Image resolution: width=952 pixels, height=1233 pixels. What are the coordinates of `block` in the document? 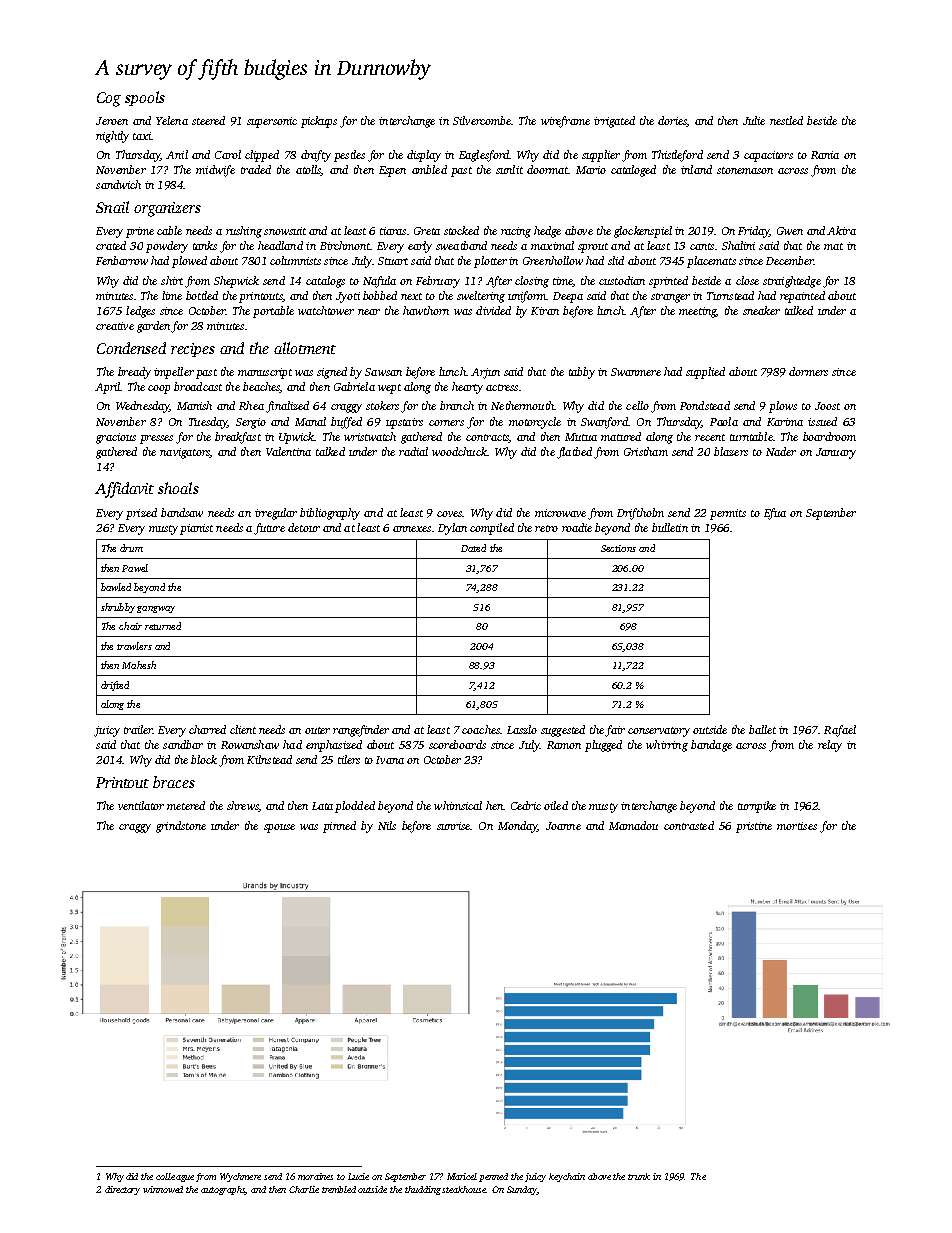 It's located at (204, 759).
